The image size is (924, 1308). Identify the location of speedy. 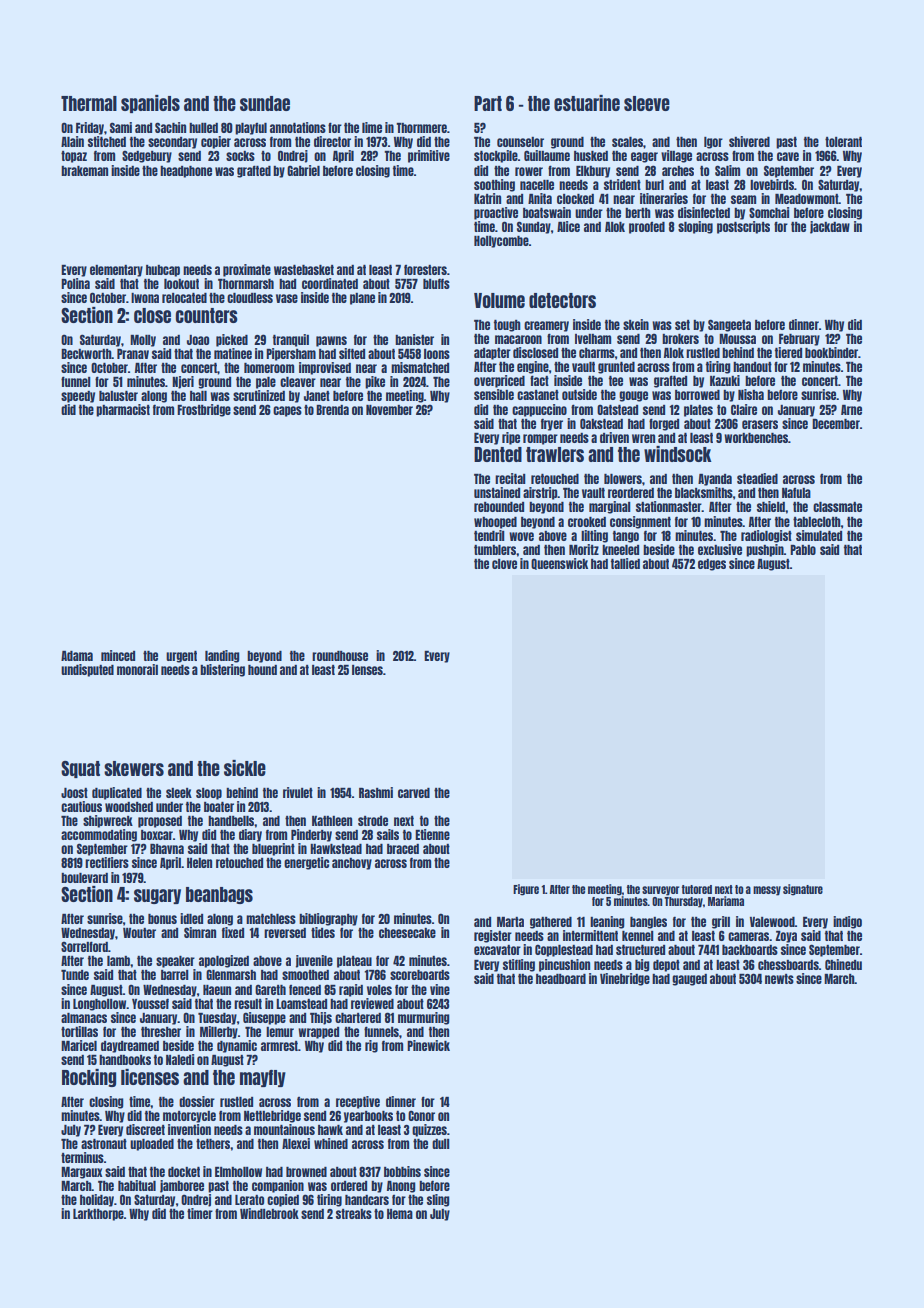
(78, 397).
